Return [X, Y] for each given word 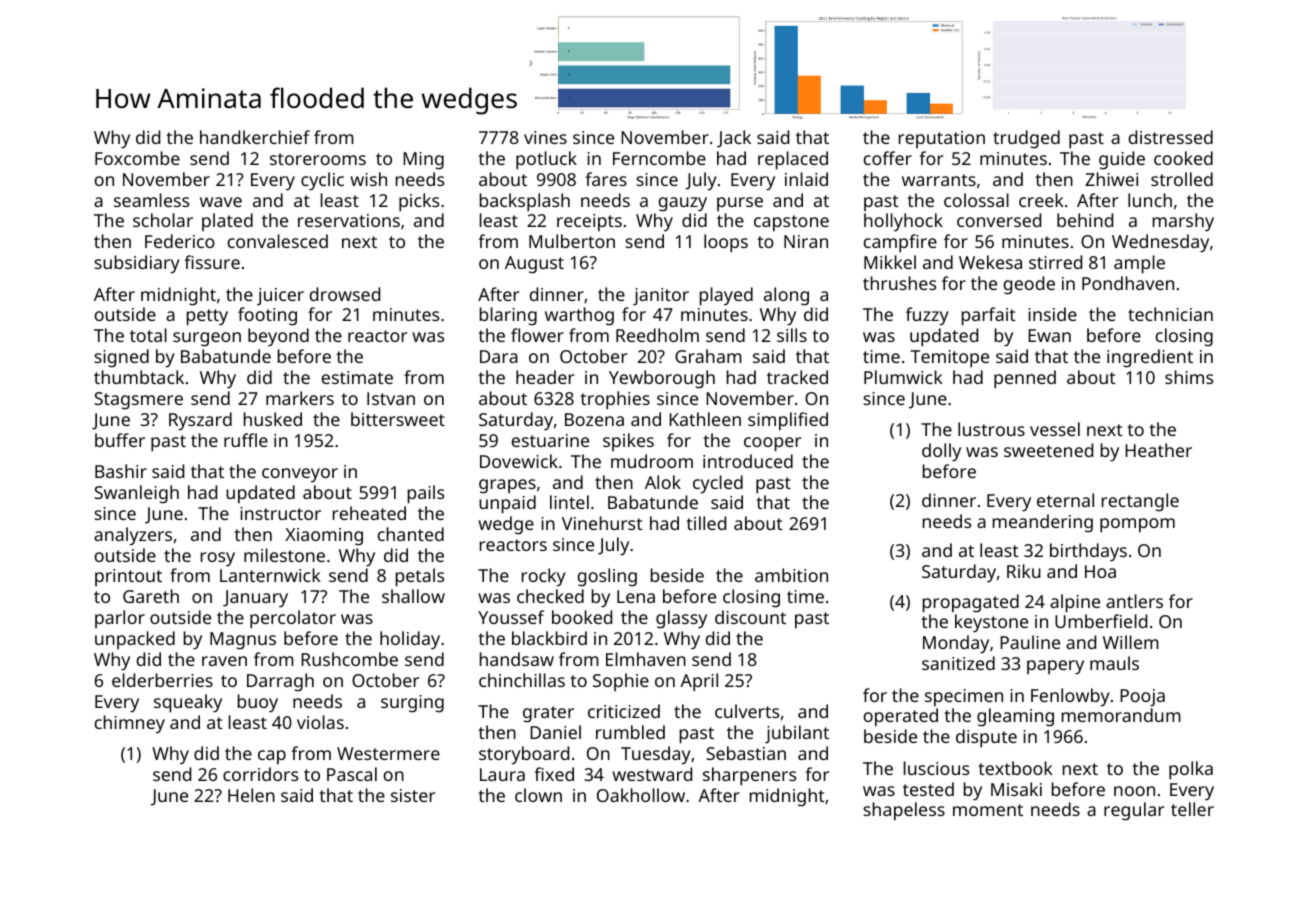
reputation [942, 139]
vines [545, 137]
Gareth [151, 596]
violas [320, 722]
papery [1055, 667]
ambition [791, 575]
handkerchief [255, 137]
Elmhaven [646, 659]
